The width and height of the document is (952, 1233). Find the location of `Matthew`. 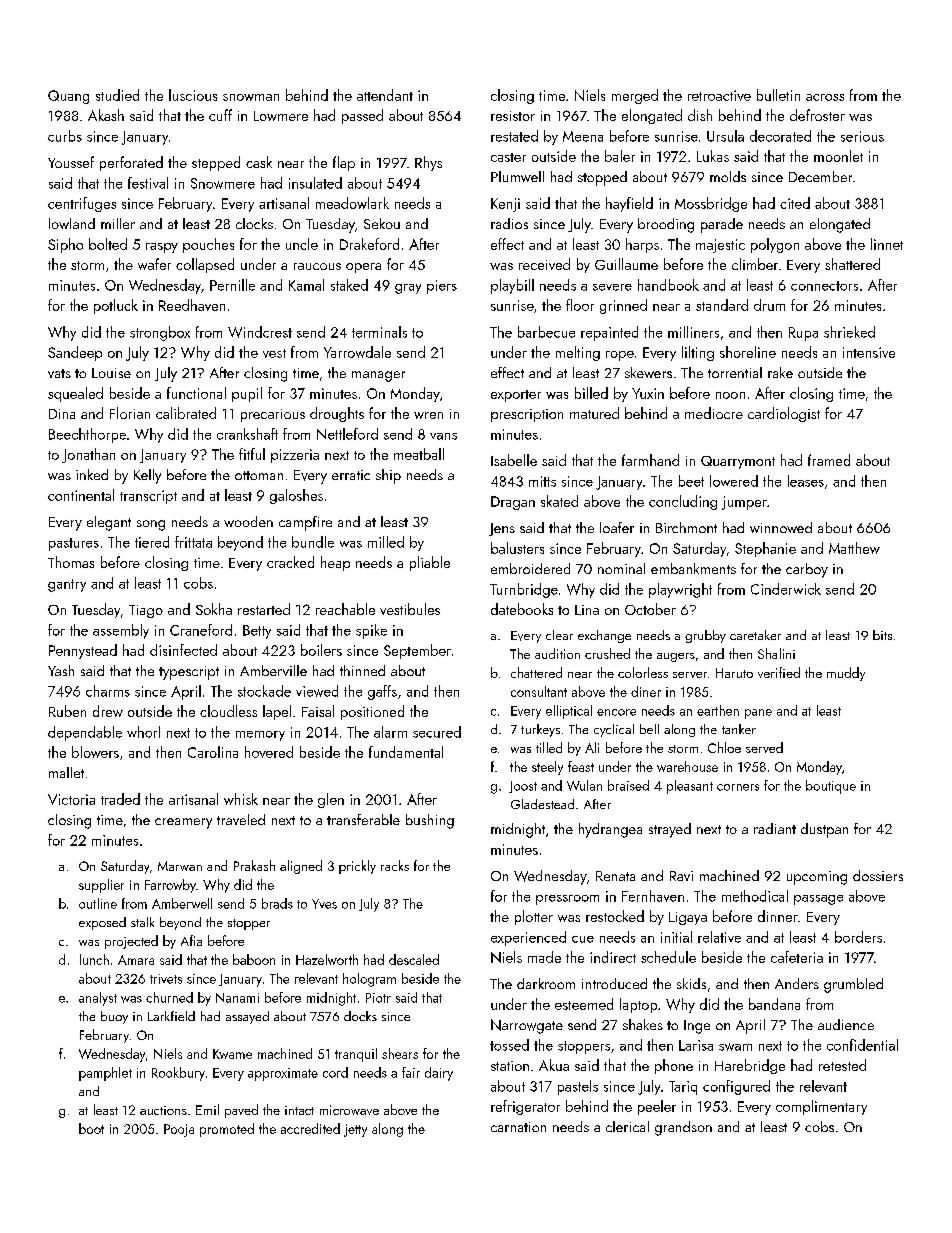

Matthew is located at coordinates (854, 548).
